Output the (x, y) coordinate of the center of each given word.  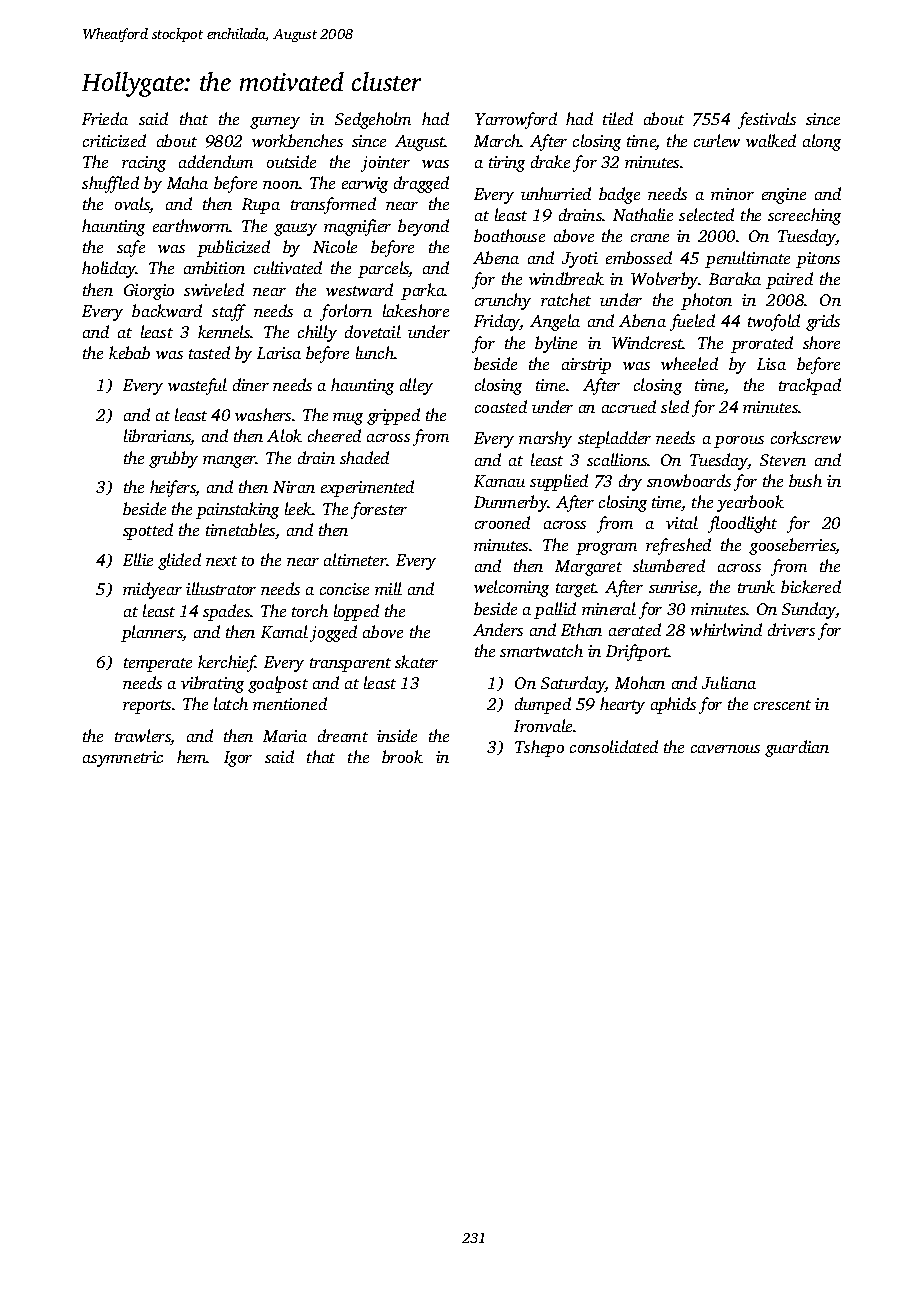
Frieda (105, 118)
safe (131, 248)
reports (147, 707)
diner (251, 384)
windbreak (566, 278)
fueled (692, 322)
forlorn (346, 312)
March (497, 140)
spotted (148, 531)
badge (619, 195)
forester (379, 510)
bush (805, 480)
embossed (639, 257)
